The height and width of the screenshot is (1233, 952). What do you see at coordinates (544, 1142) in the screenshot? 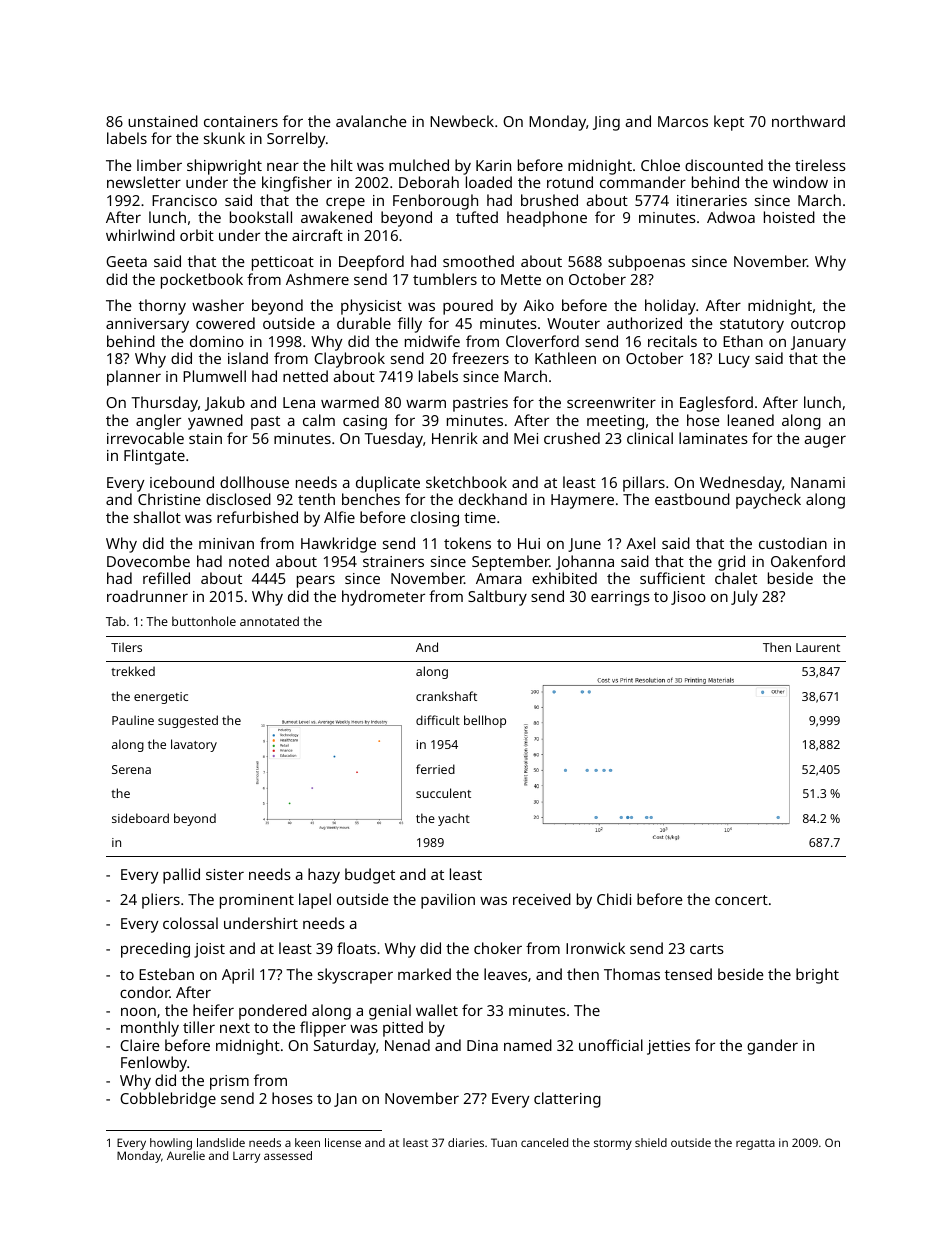
I see `canceled` at bounding box center [544, 1142].
